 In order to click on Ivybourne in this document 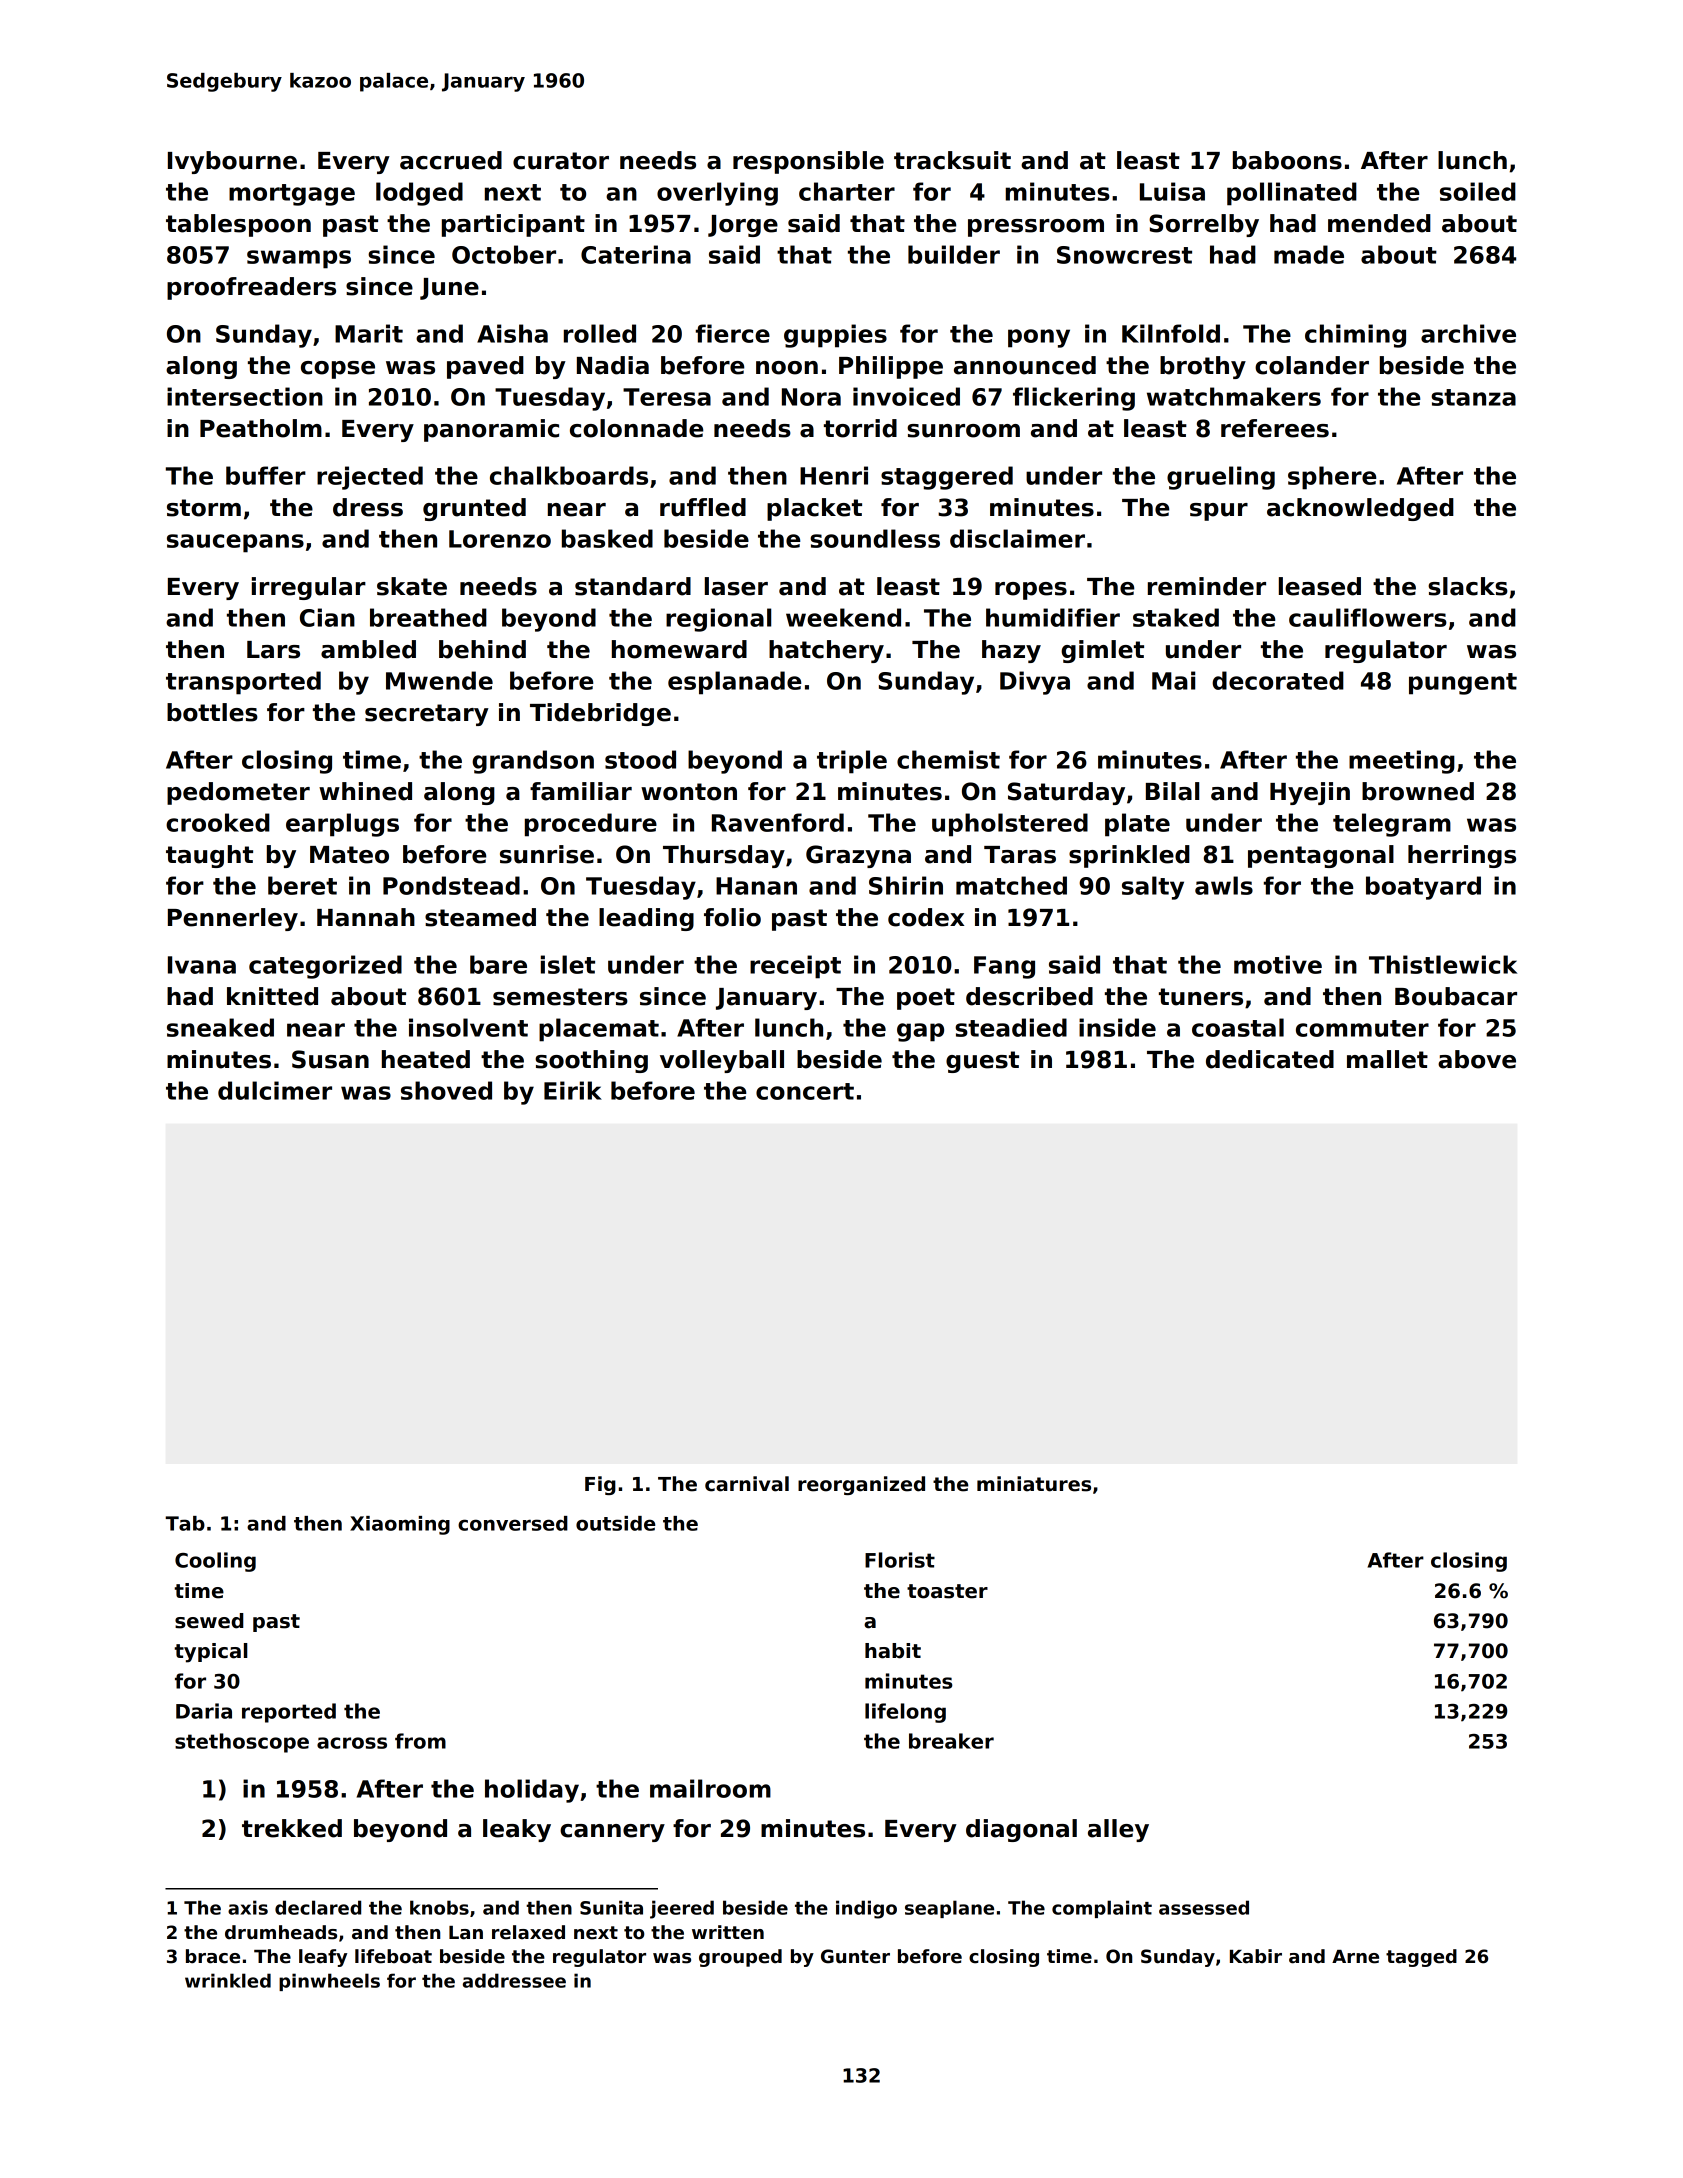, I will do `click(232, 162)`.
